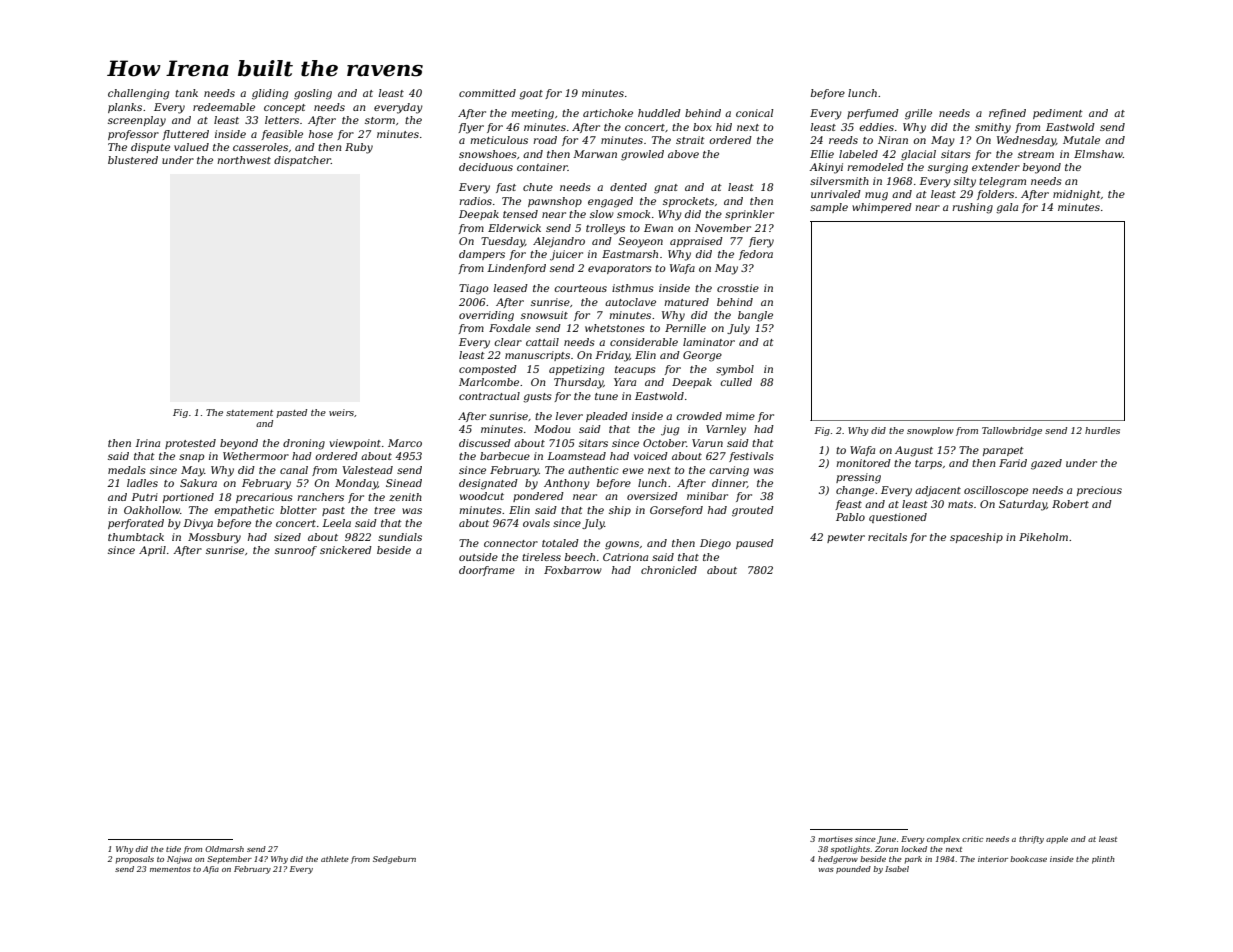 Image resolution: width=1233 pixels, height=952 pixels. I want to click on Sedgeburn, so click(394, 860).
